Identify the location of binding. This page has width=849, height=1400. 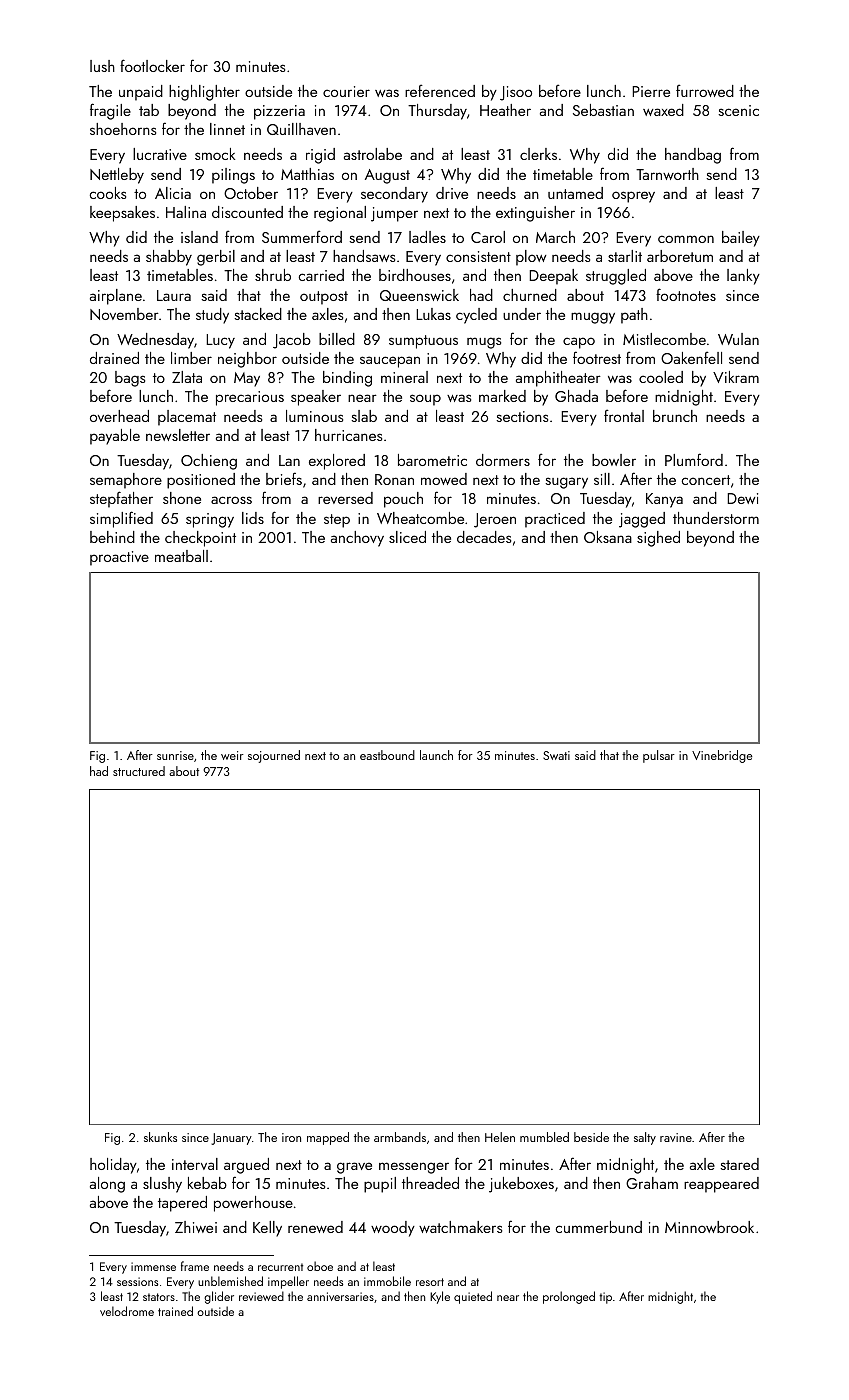
(347, 379).
